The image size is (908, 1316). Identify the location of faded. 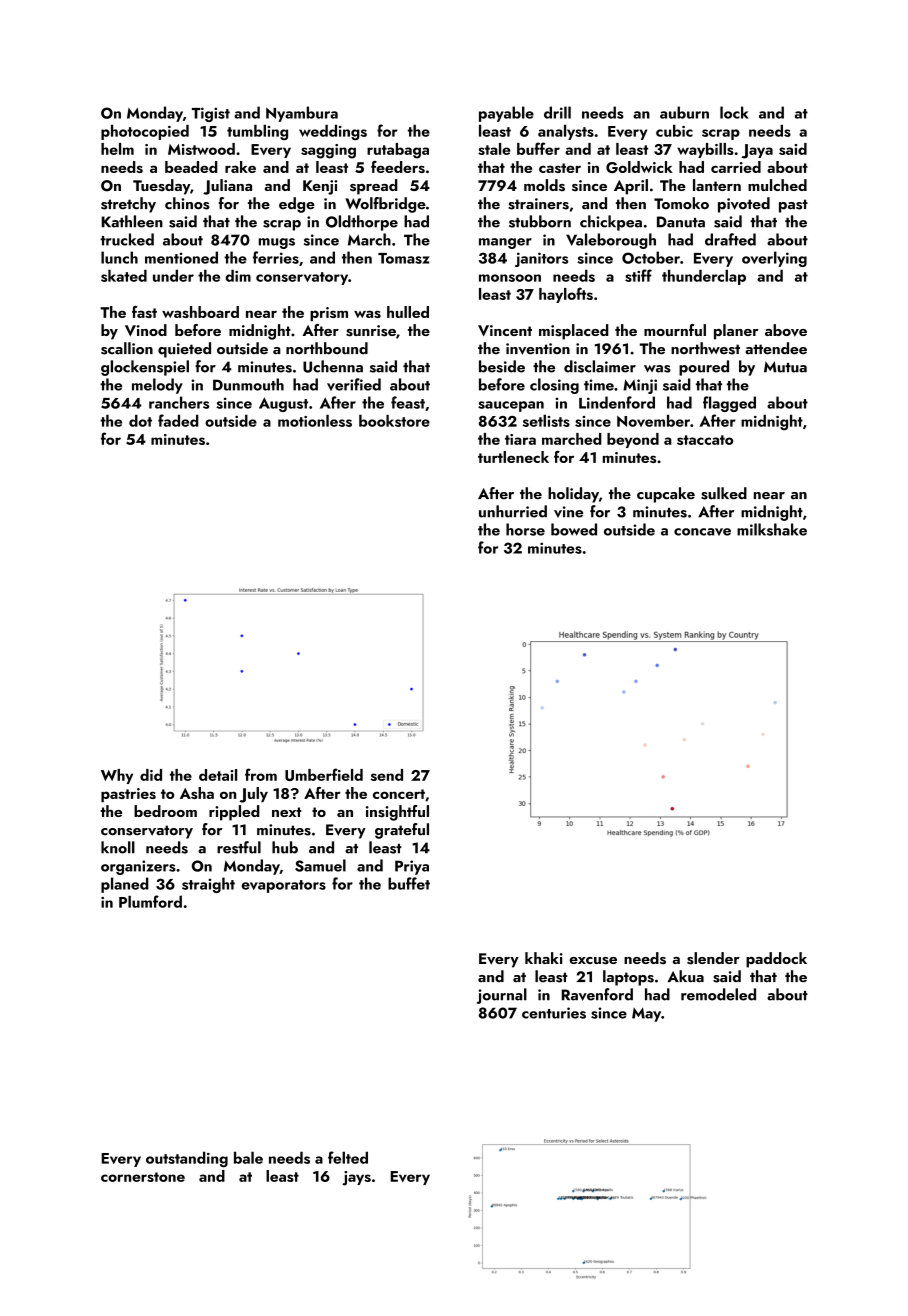
(178, 420).
